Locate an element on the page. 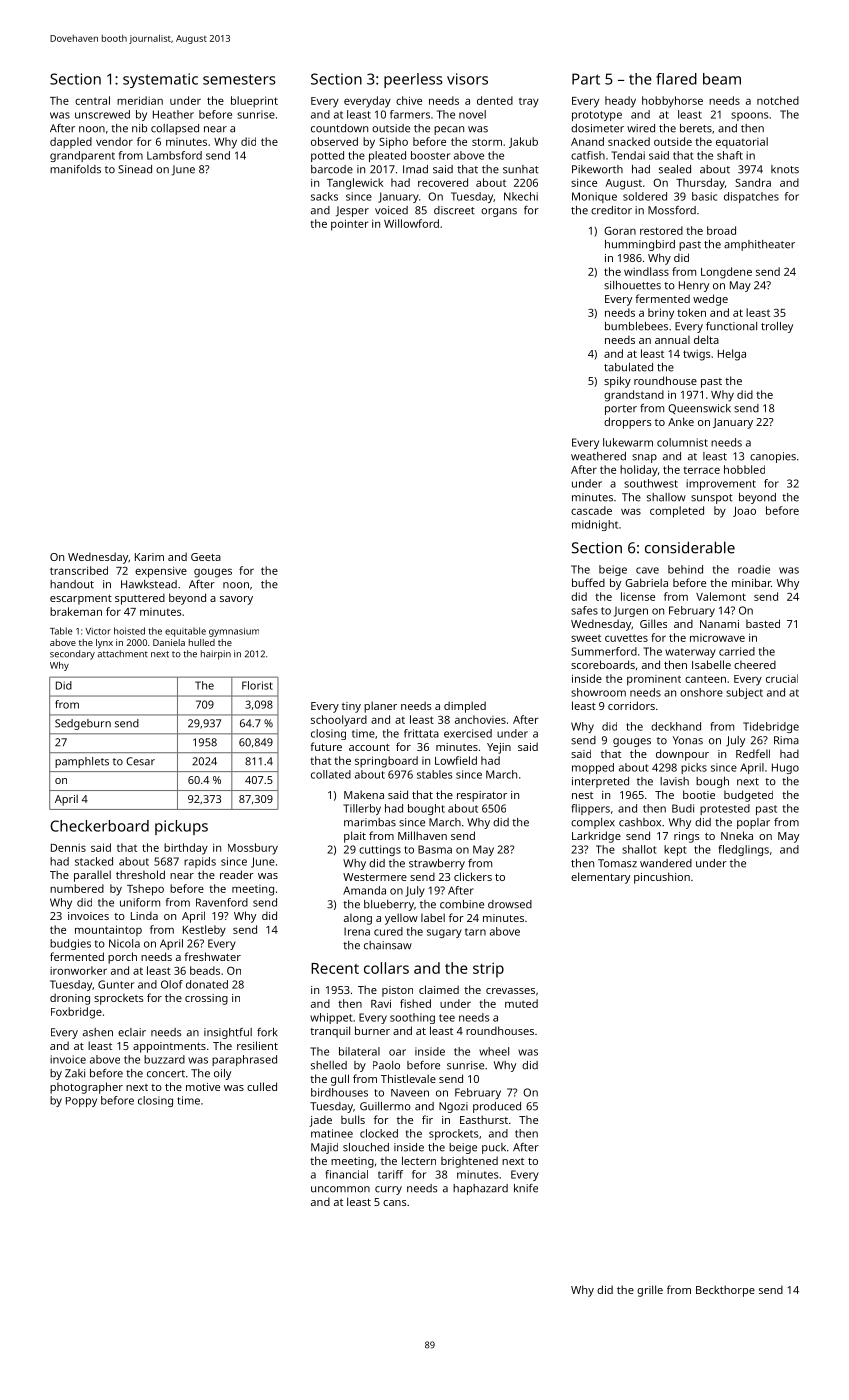 This page has width=849, height=1400. buffed is located at coordinates (588, 582).
